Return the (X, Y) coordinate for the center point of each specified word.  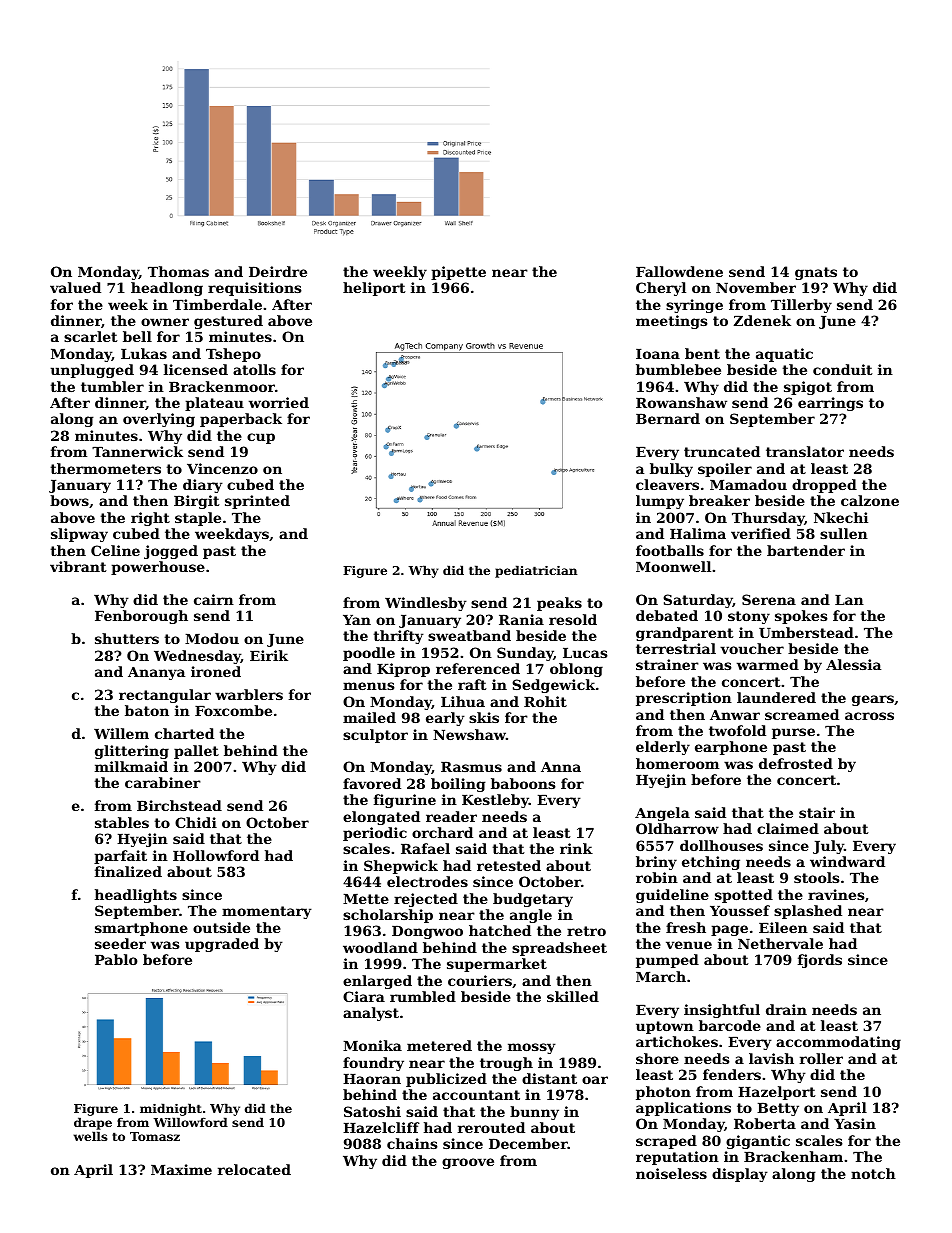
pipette (458, 273)
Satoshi (372, 1111)
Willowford (190, 1122)
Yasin (855, 1123)
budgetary (533, 900)
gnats (816, 273)
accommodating (838, 1043)
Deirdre (278, 271)
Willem (121, 733)
